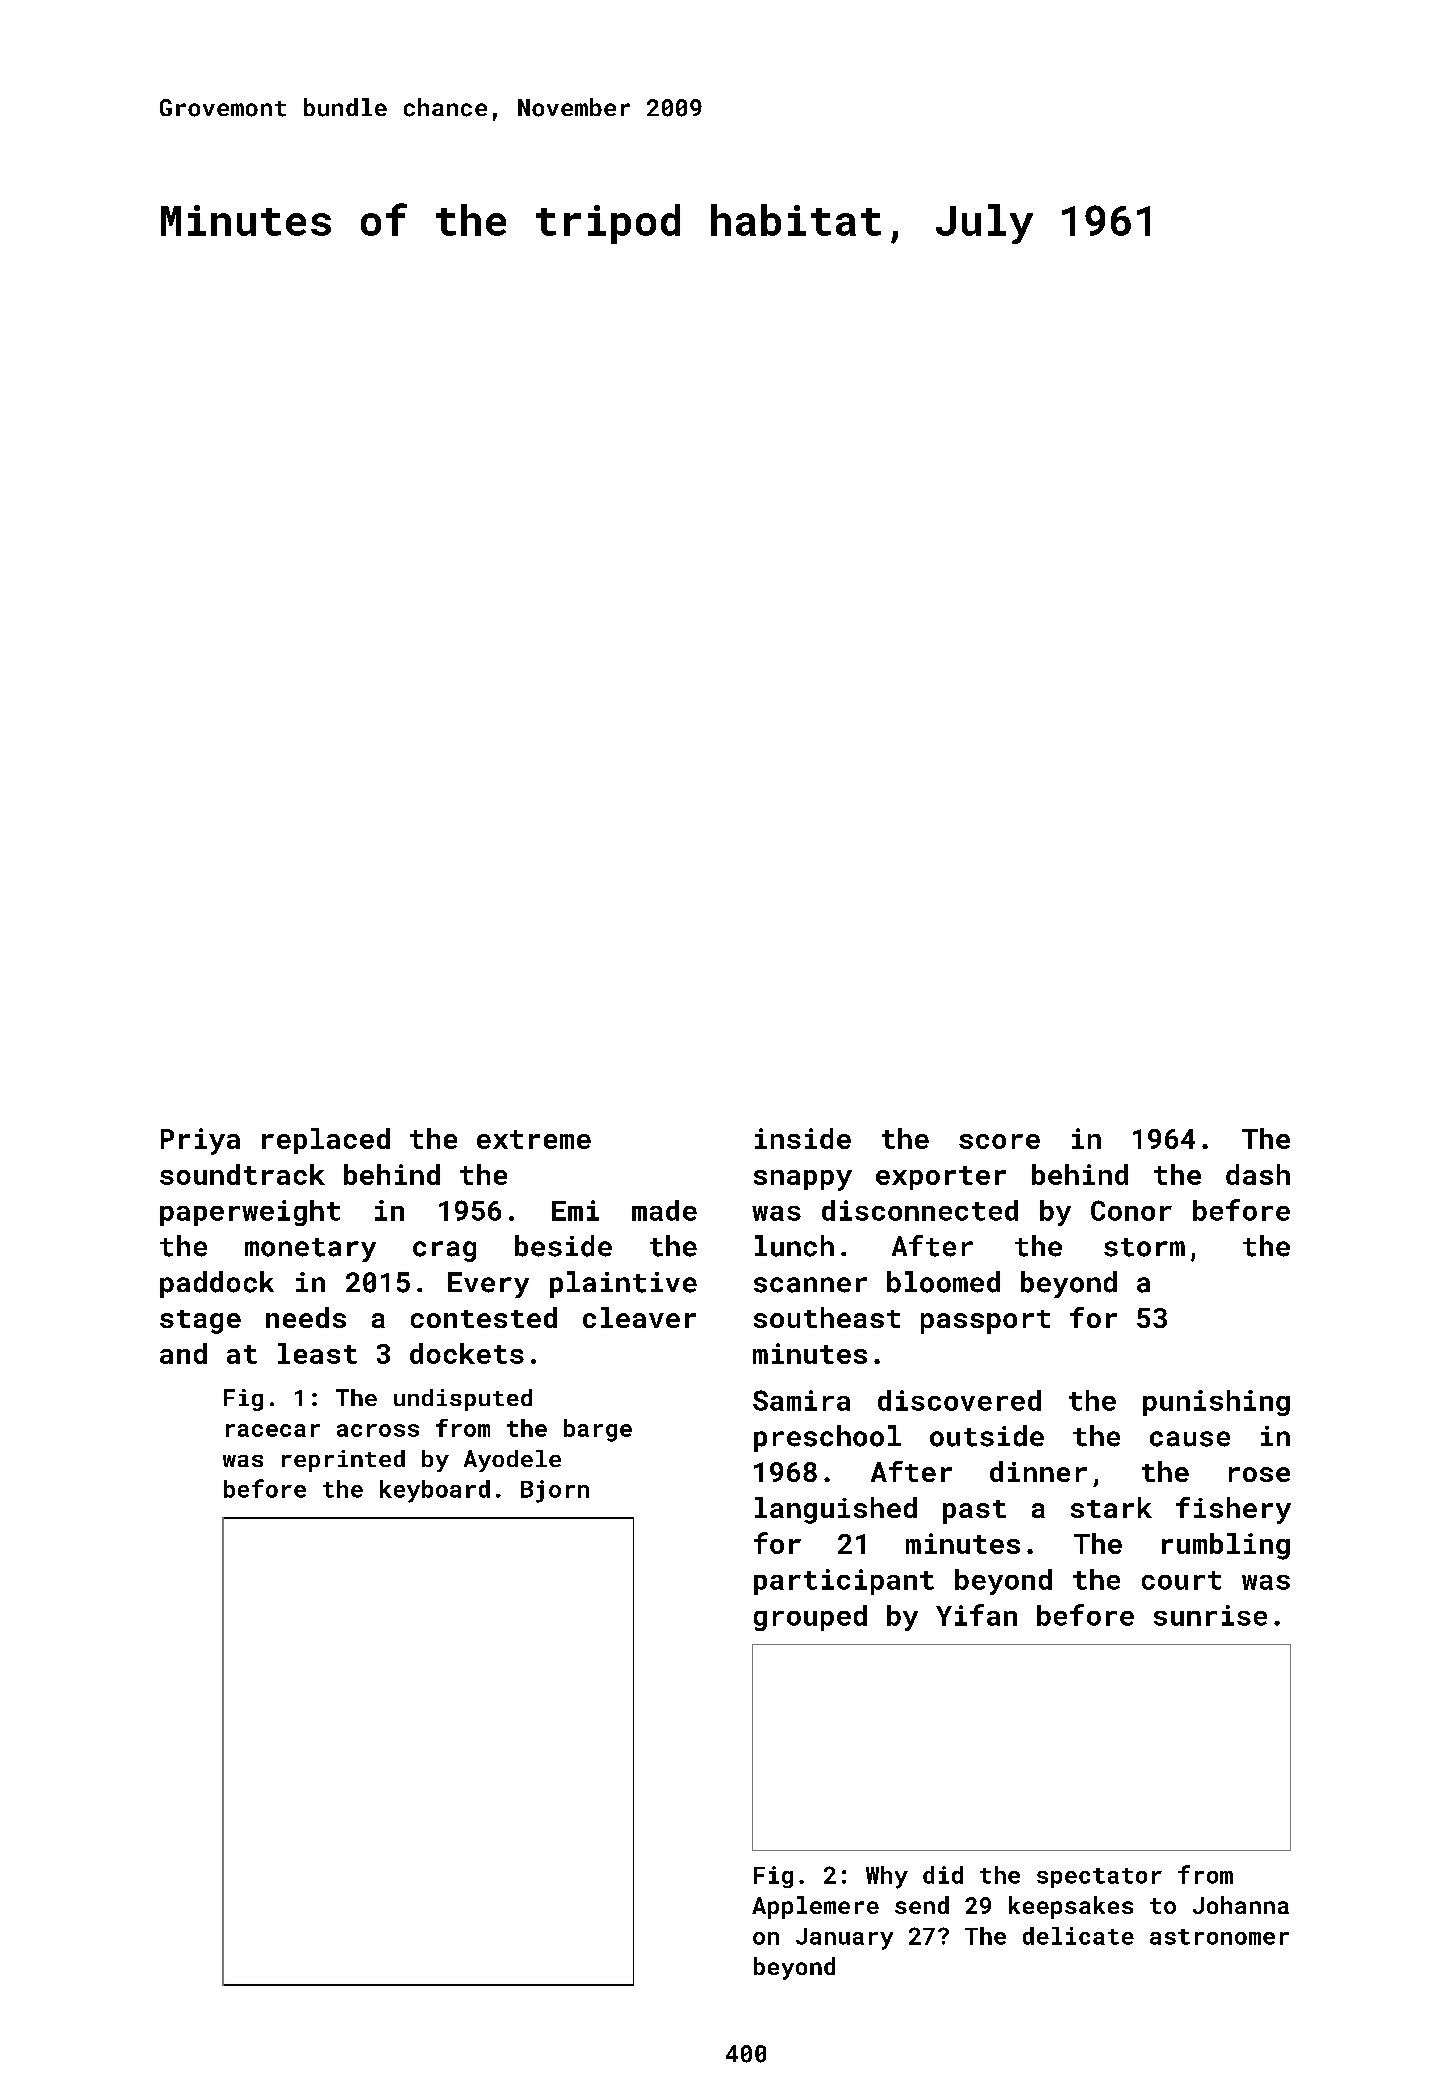 This image has height=2100, width=1450. Describe the element at coordinates (844, 1582) in the image. I see `participant` at that location.
